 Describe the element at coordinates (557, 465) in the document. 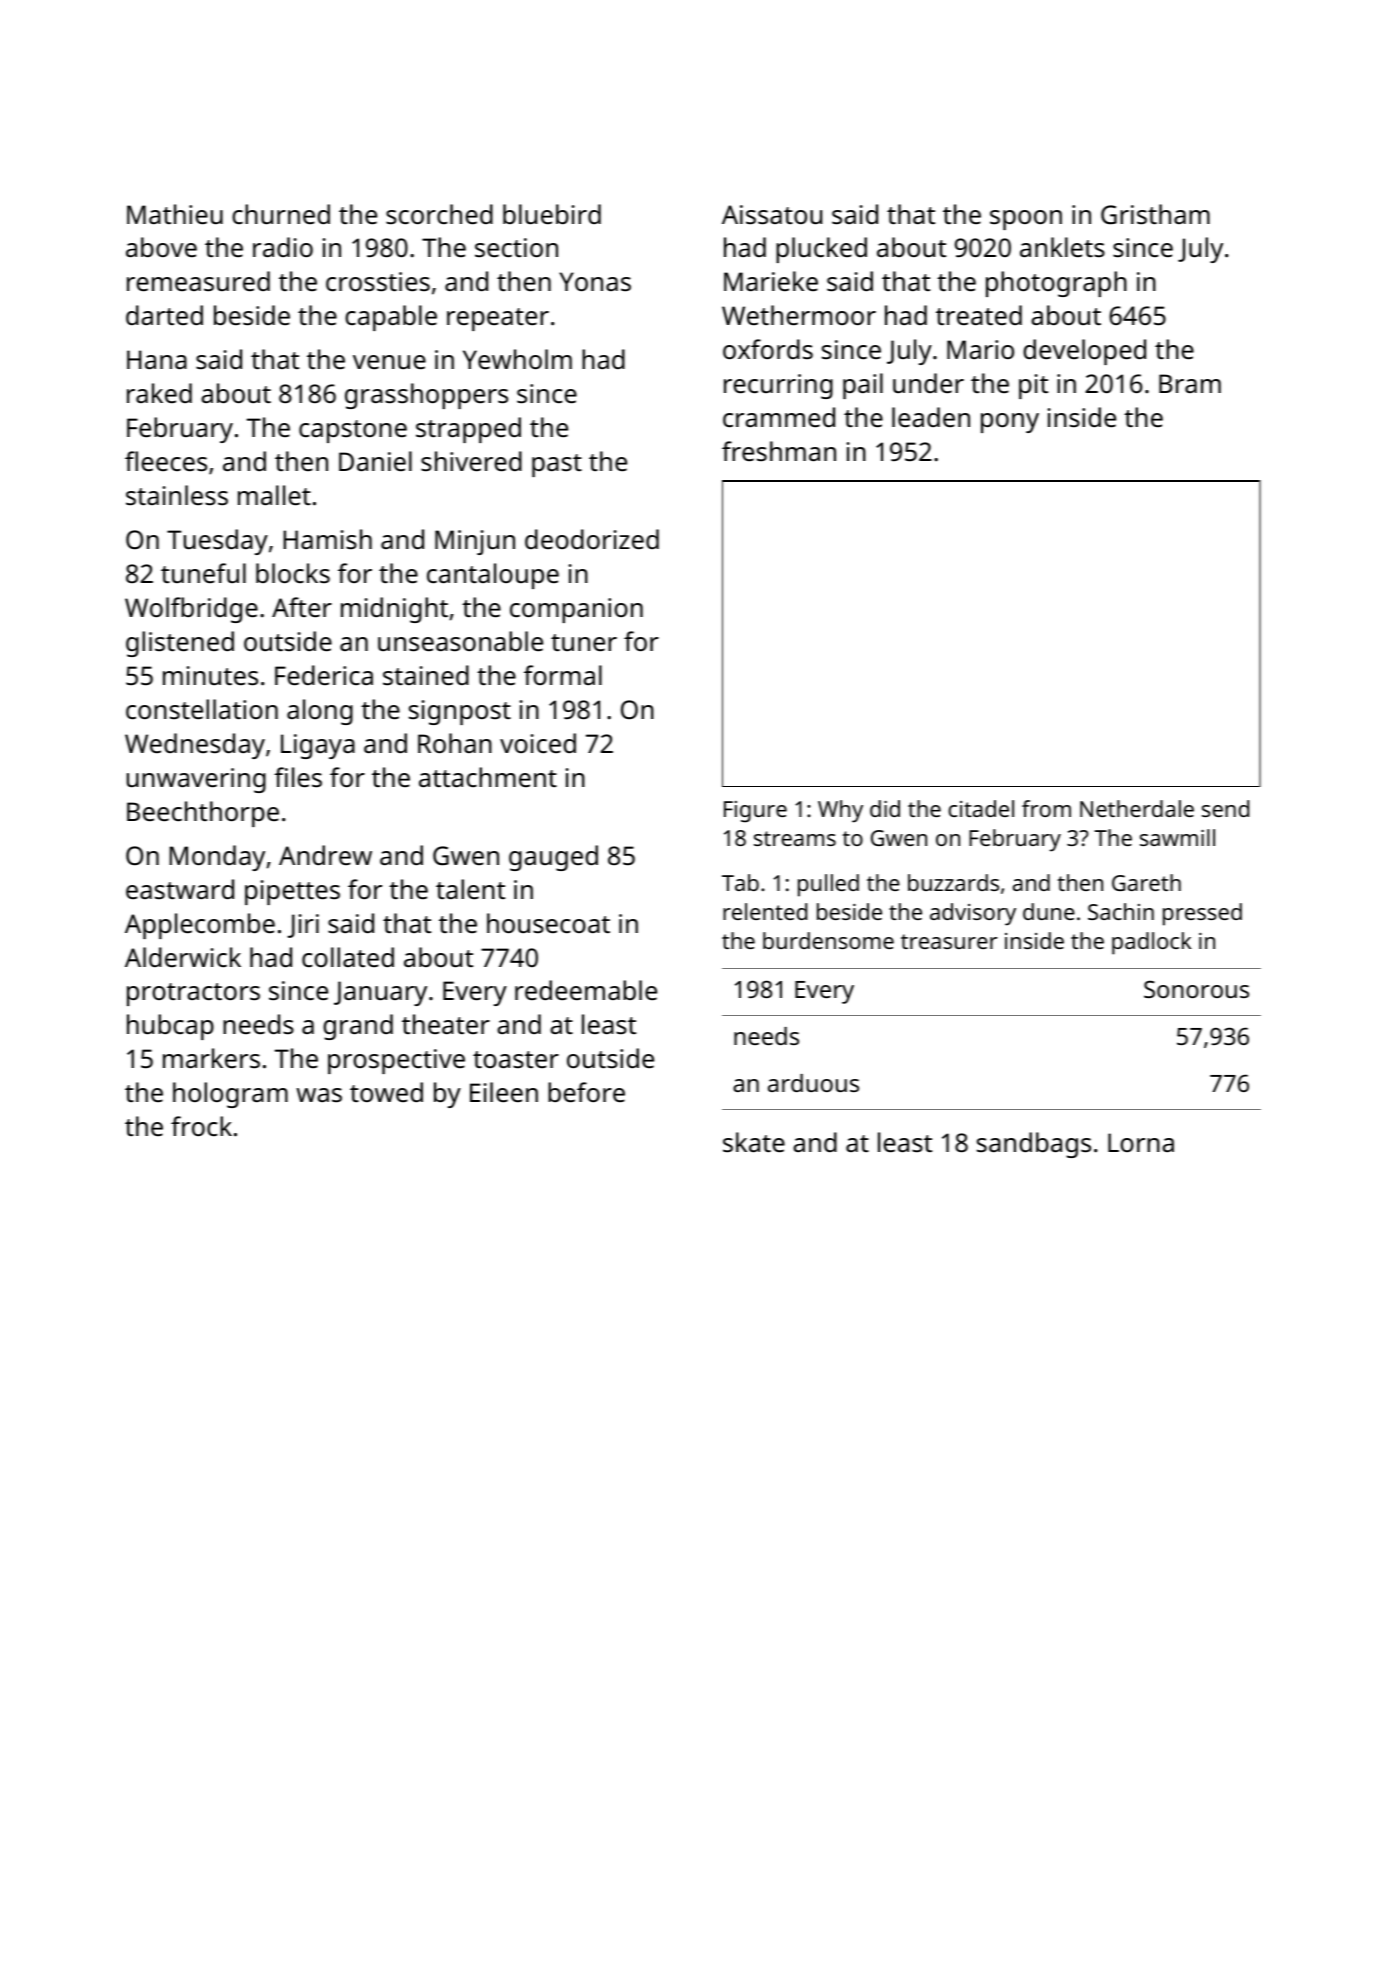

I see `past` at that location.
